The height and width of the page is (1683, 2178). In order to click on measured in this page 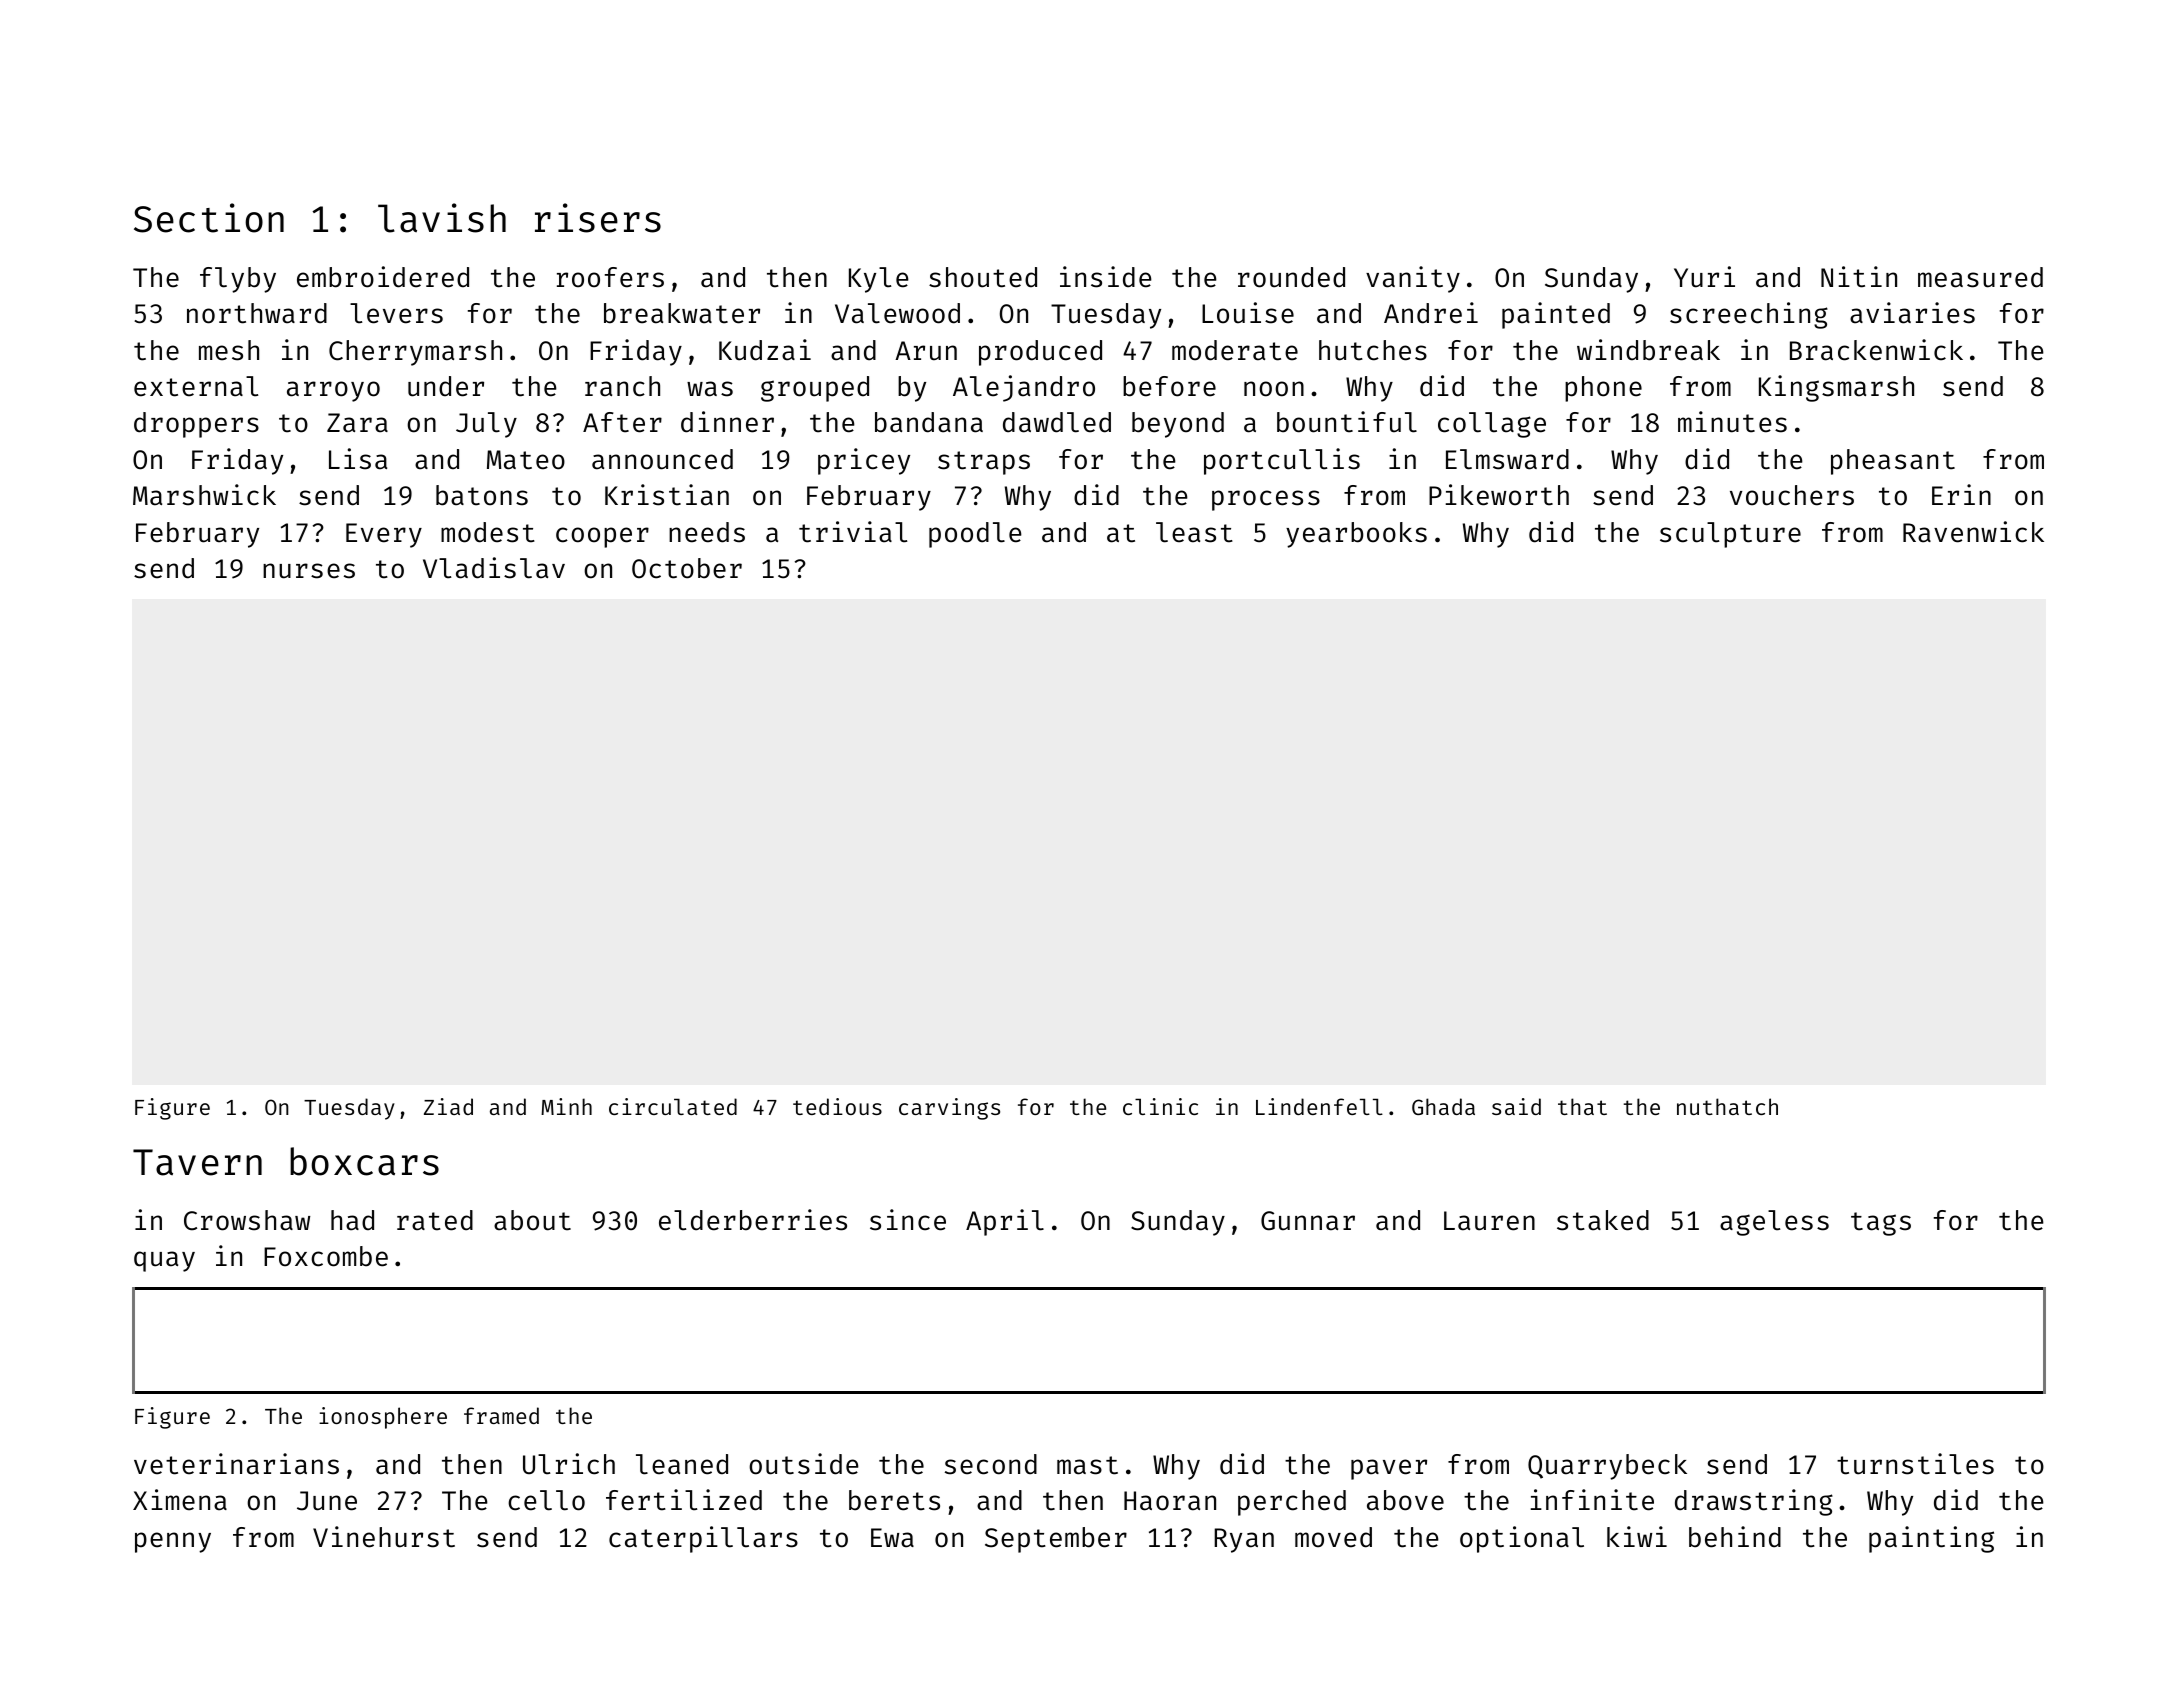, I will do `click(1980, 277)`.
